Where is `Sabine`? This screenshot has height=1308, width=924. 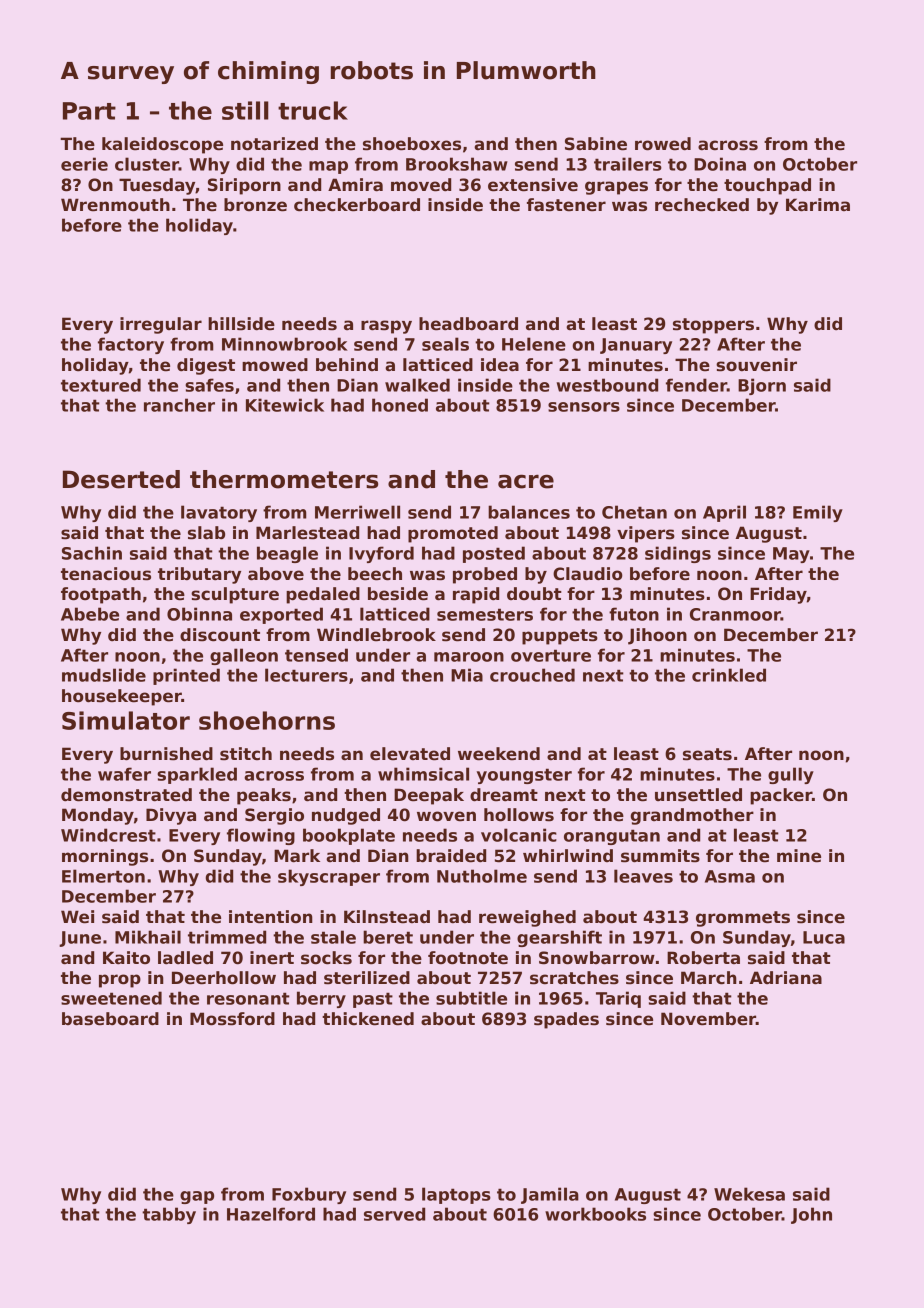
Sabine is located at coordinates (596, 144).
